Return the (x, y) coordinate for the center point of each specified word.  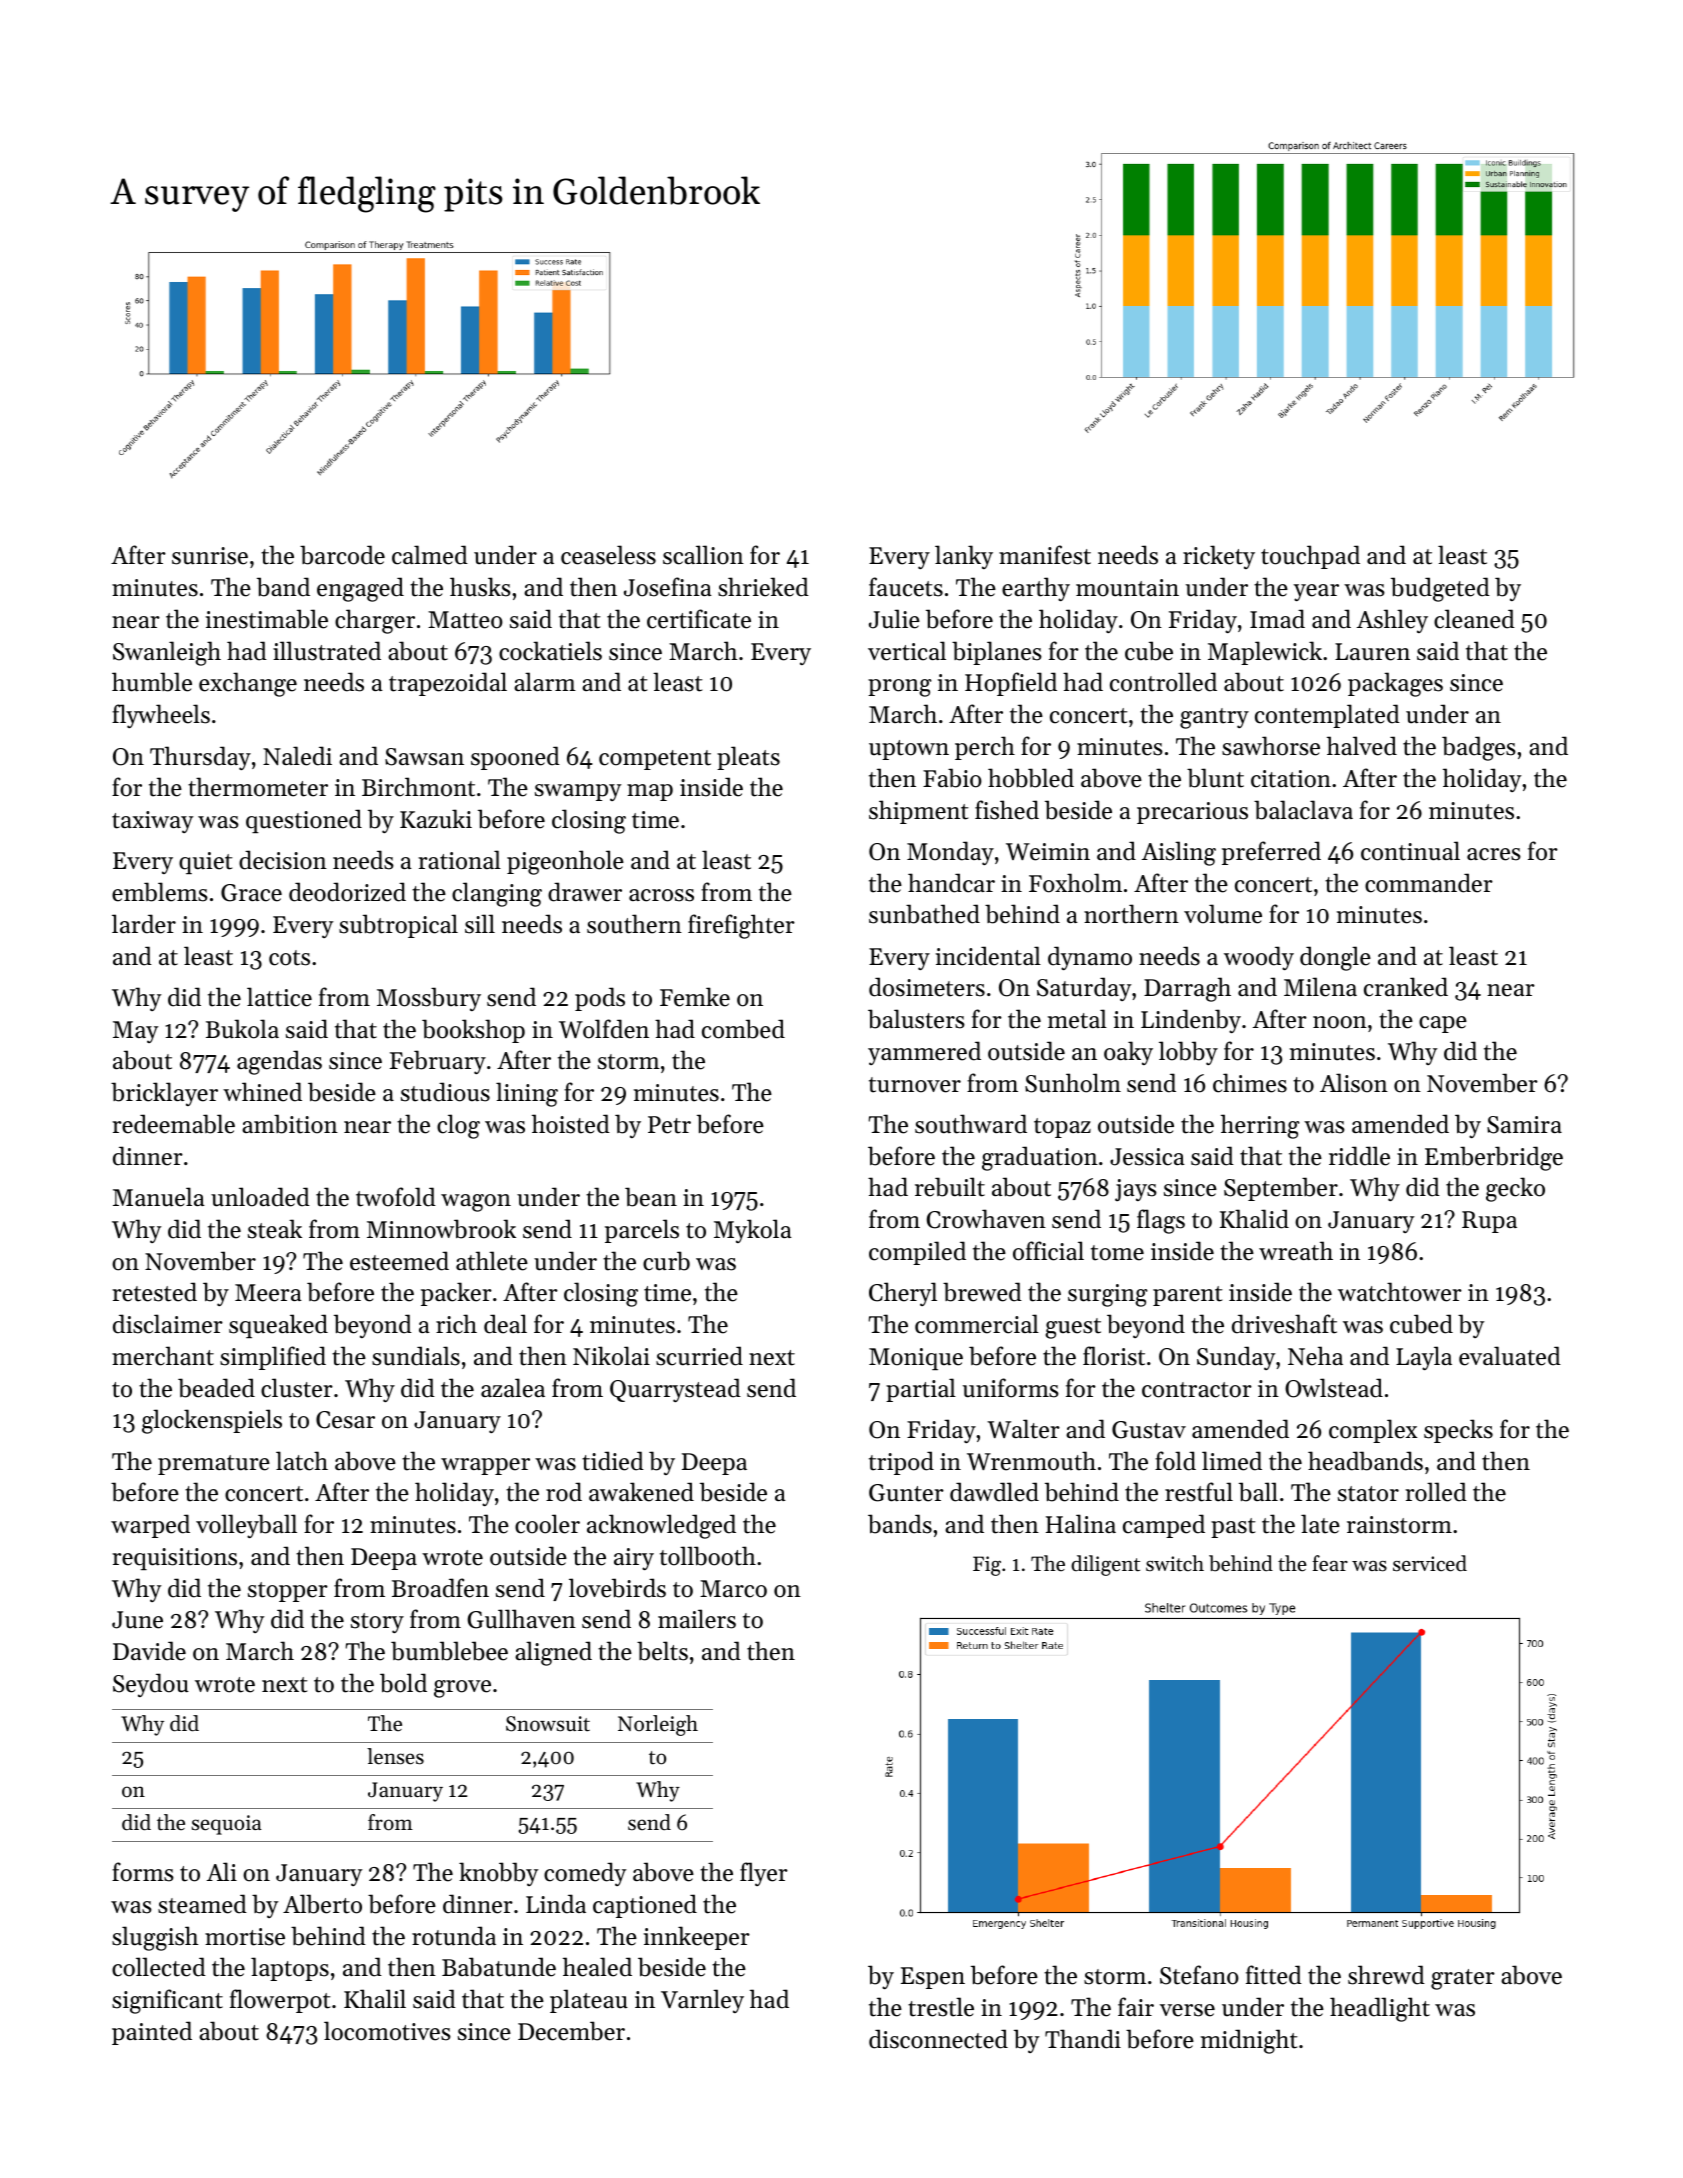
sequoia (226, 1825)
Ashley (1392, 621)
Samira (1524, 1125)
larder (144, 924)
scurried (699, 1356)
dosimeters (927, 987)
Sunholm (1073, 1083)
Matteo (465, 620)
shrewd (1386, 1975)
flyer (764, 1874)
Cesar (345, 1420)
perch (985, 748)
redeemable (173, 1124)
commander (1429, 883)
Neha (1315, 1356)
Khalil (375, 1998)
